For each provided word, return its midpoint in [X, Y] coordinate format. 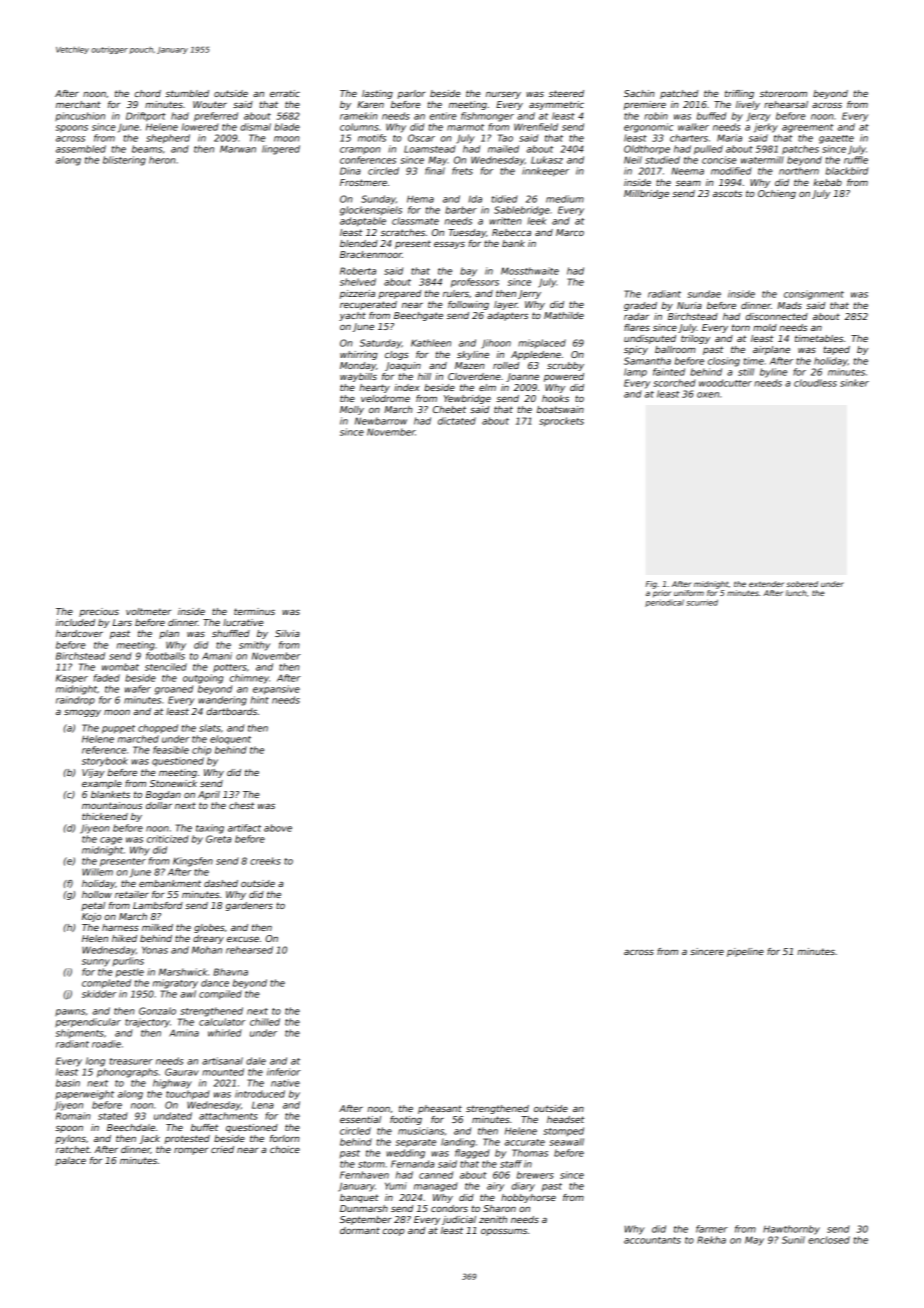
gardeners [249, 906]
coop [394, 1232]
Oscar [421, 138]
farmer [712, 1229]
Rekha [711, 1240]
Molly [352, 410]
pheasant [440, 1109]
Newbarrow [381, 421]
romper [191, 1151]
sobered [802, 584]
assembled [81, 149]
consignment [814, 295]
